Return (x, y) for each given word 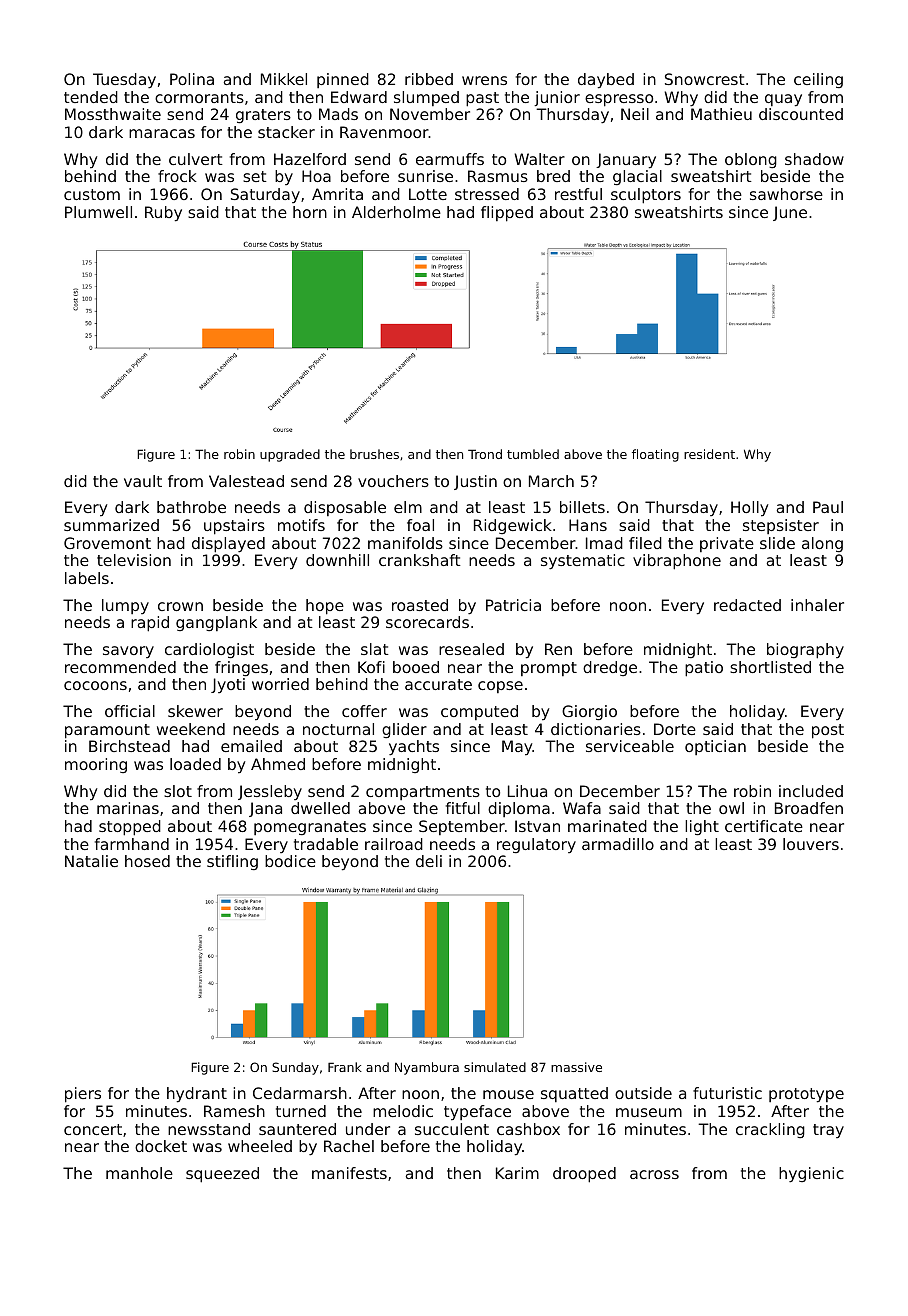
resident (709, 454)
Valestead (246, 481)
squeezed (222, 1175)
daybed (606, 81)
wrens (484, 80)
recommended (120, 667)
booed (416, 667)
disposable (345, 508)
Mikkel (284, 79)
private (727, 544)
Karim (517, 1173)
